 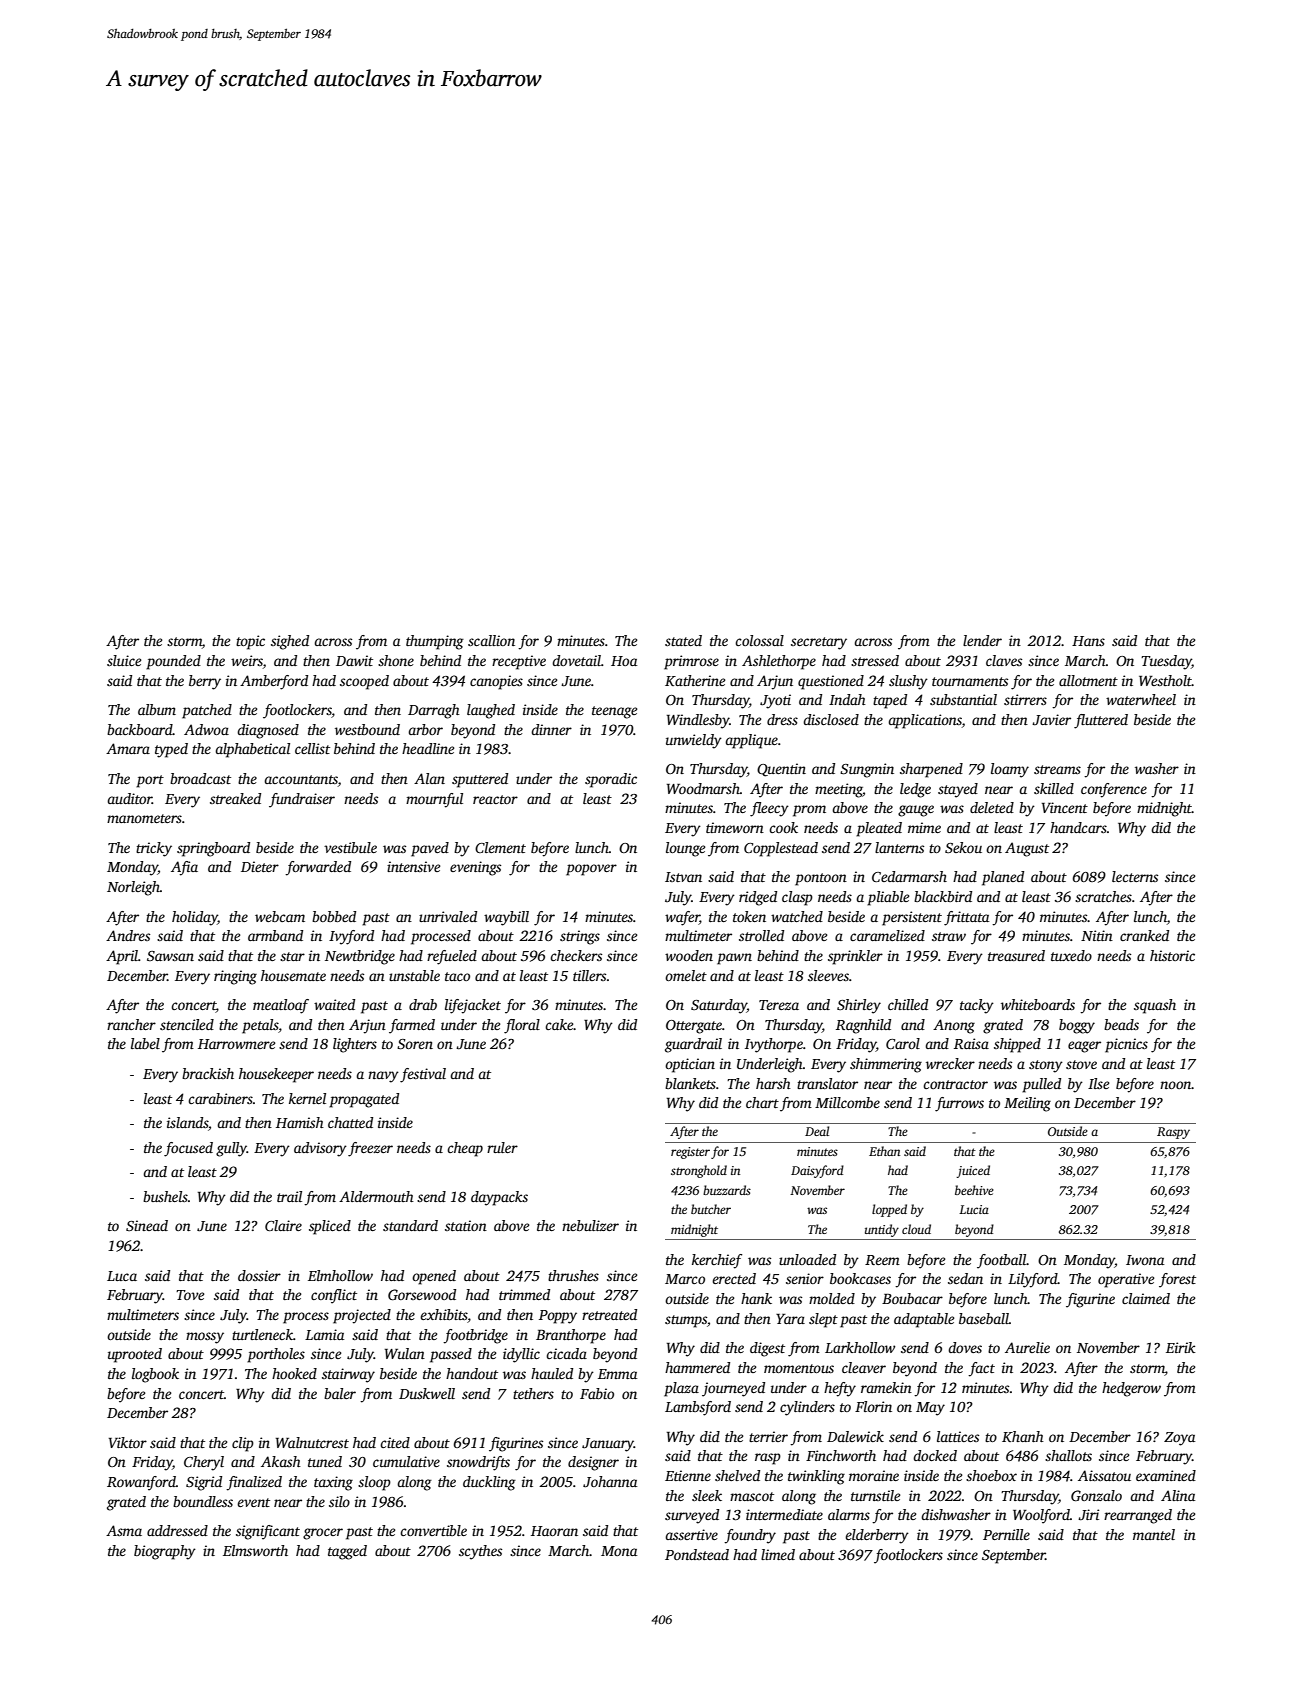 I want to click on scallion, so click(x=491, y=640).
